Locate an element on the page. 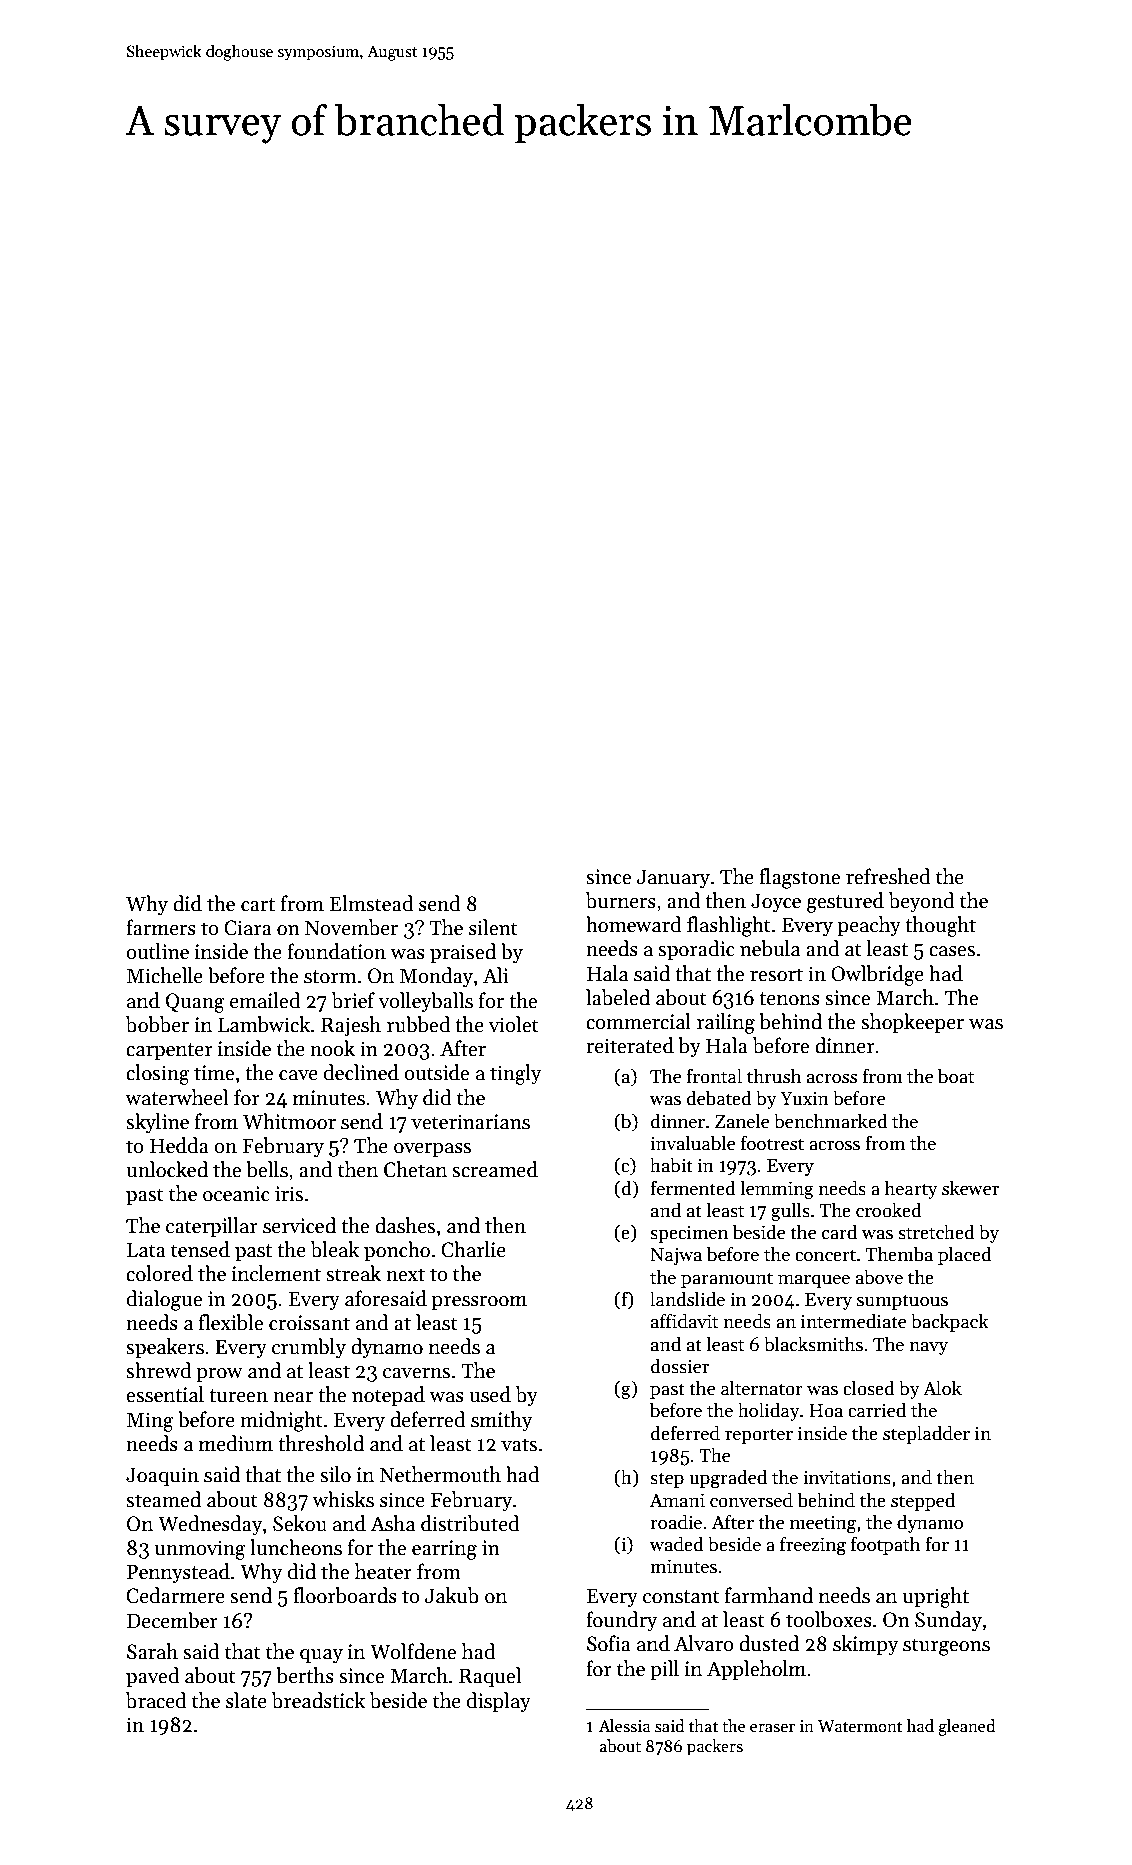 The image size is (1132, 1865). Alessia is located at coordinates (624, 1726).
